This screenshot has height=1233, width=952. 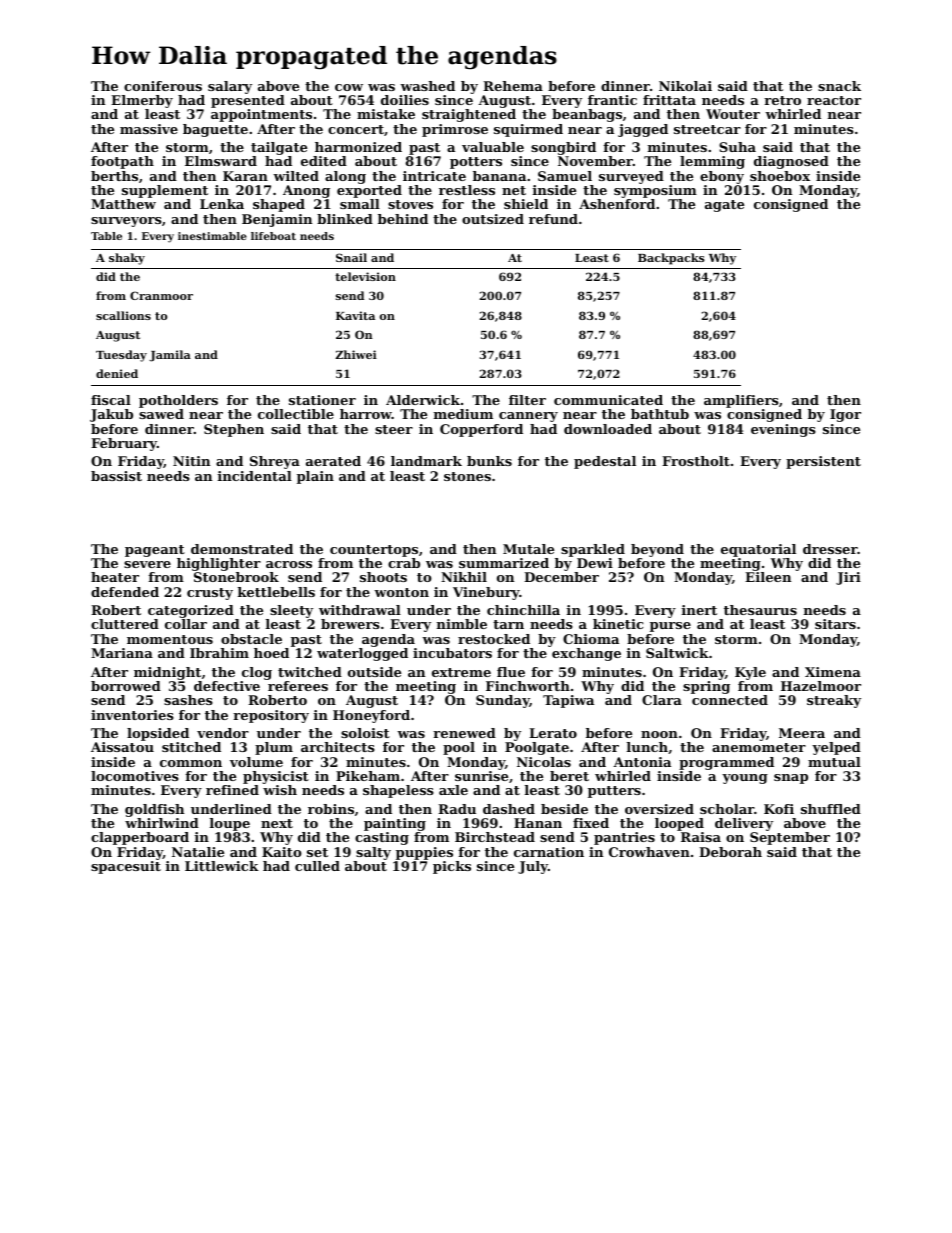 I want to click on Wouter, so click(x=733, y=114).
